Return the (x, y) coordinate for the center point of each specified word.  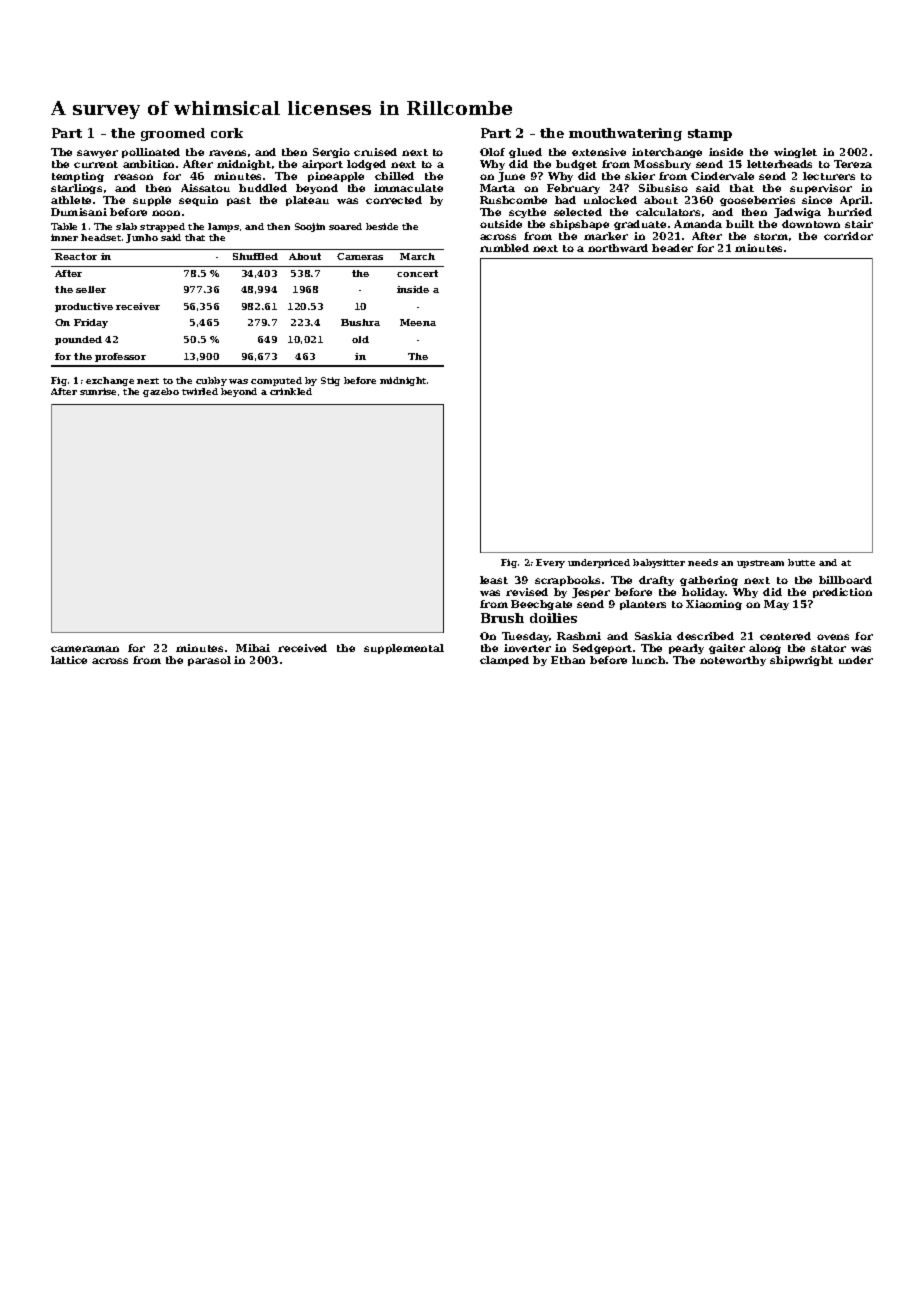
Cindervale (722, 176)
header (672, 248)
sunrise (98, 391)
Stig (330, 381)
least (494, 580)
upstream (760, 564)
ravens (227, 153)
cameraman (85, 649)
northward (618, 248)
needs (703, 562)
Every (550, 563)
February (573, 189)
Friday (91, 323)
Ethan (568, 660)
